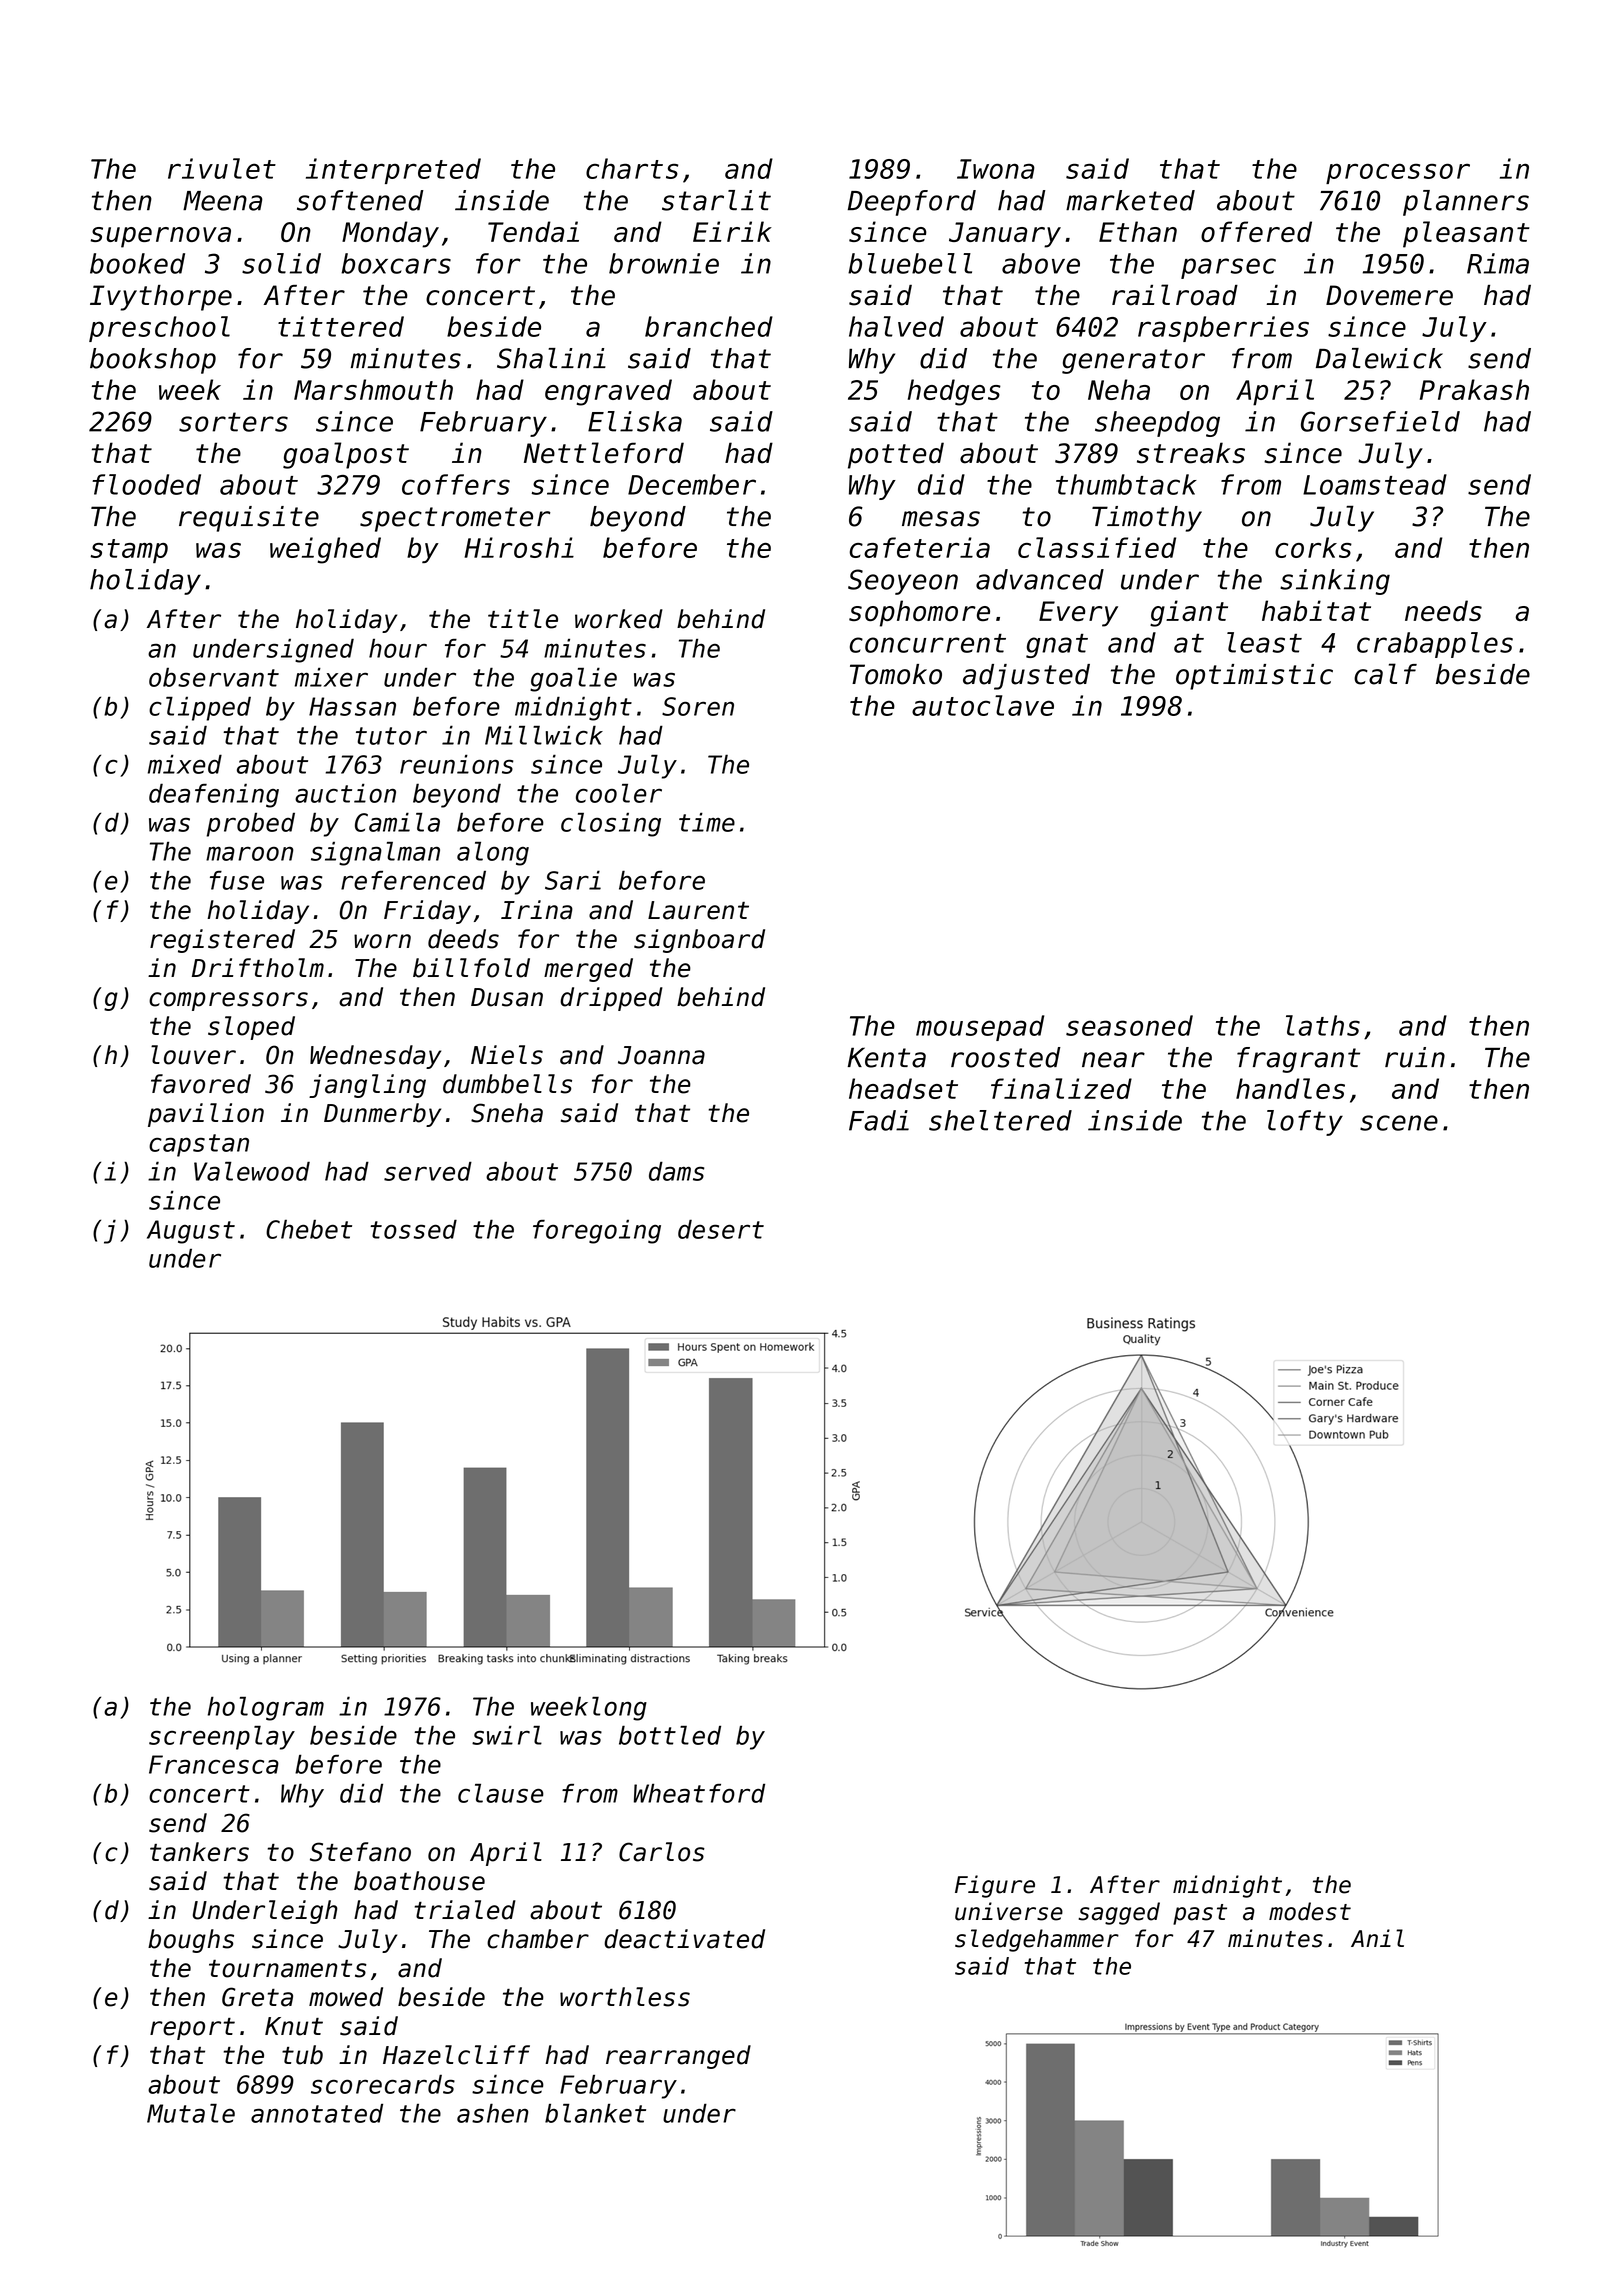 This screenshot has width=1620, height=2292. What do you see at coordinates (373, 389) in the screenshot?
I see `Marshmouth` at bounding box center [373, 389].
